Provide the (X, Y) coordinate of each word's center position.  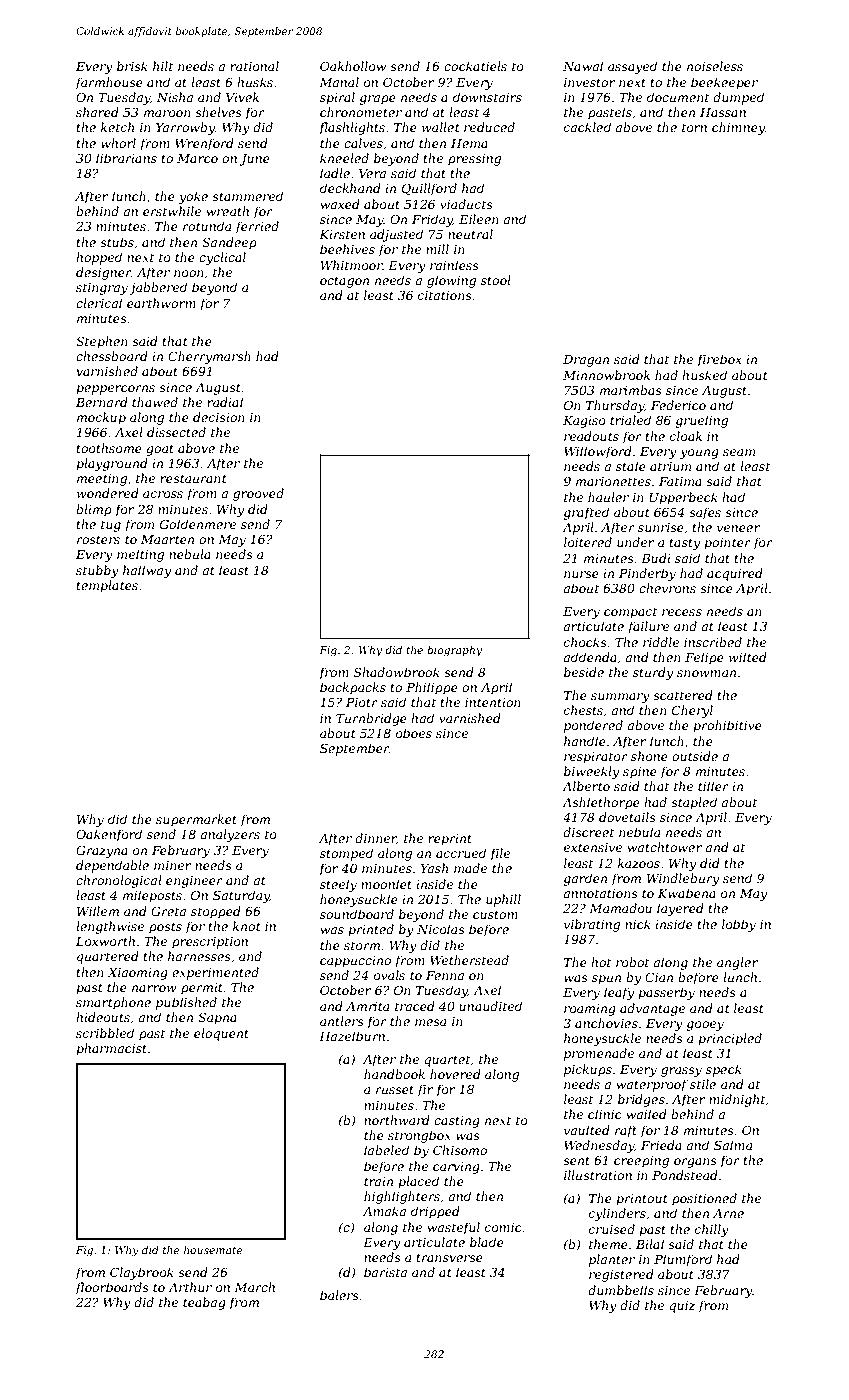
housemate (213, 1250)
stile (703, 1084)
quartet (447, 1061)
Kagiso (584, 422)
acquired (735, 574)
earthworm (161, 303)
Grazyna (102, 851)
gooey (705, 1026)
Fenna (445, 975)
